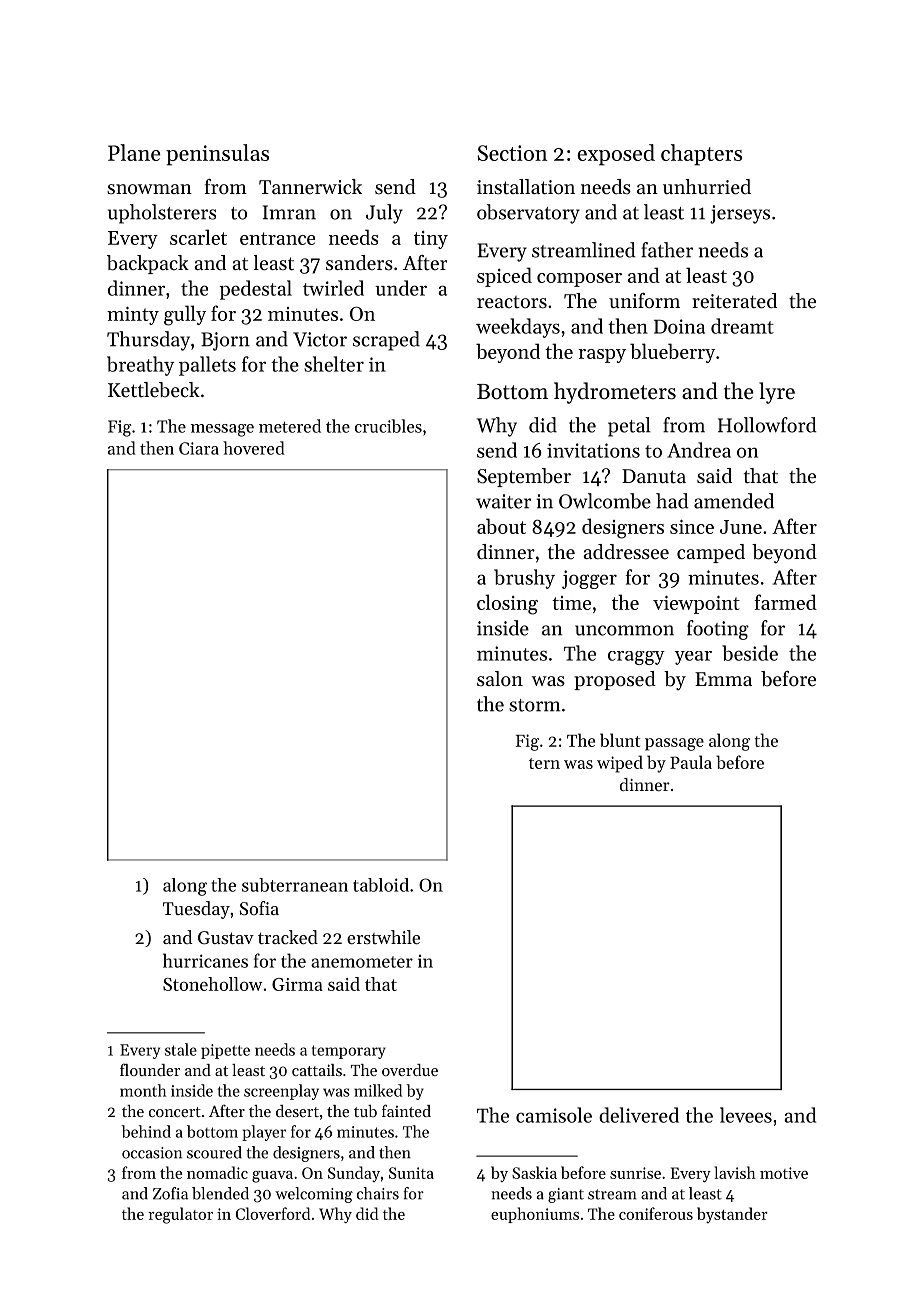  Describe the element at coordinates (220, 1193) in the screenshot. I see `blended` at that location.
